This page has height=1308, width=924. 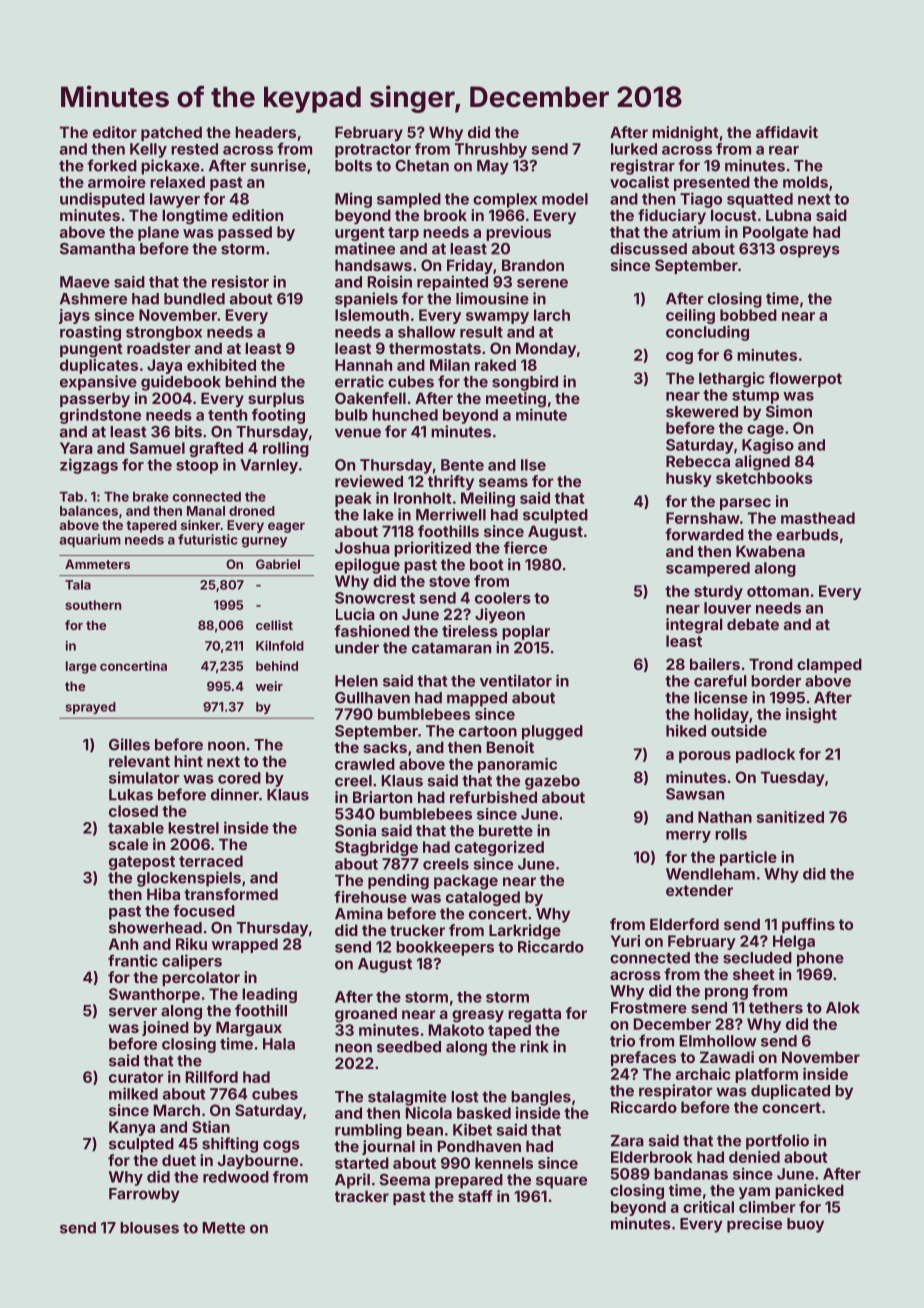 I want to click on protractor, so click(x=373, y=151).
